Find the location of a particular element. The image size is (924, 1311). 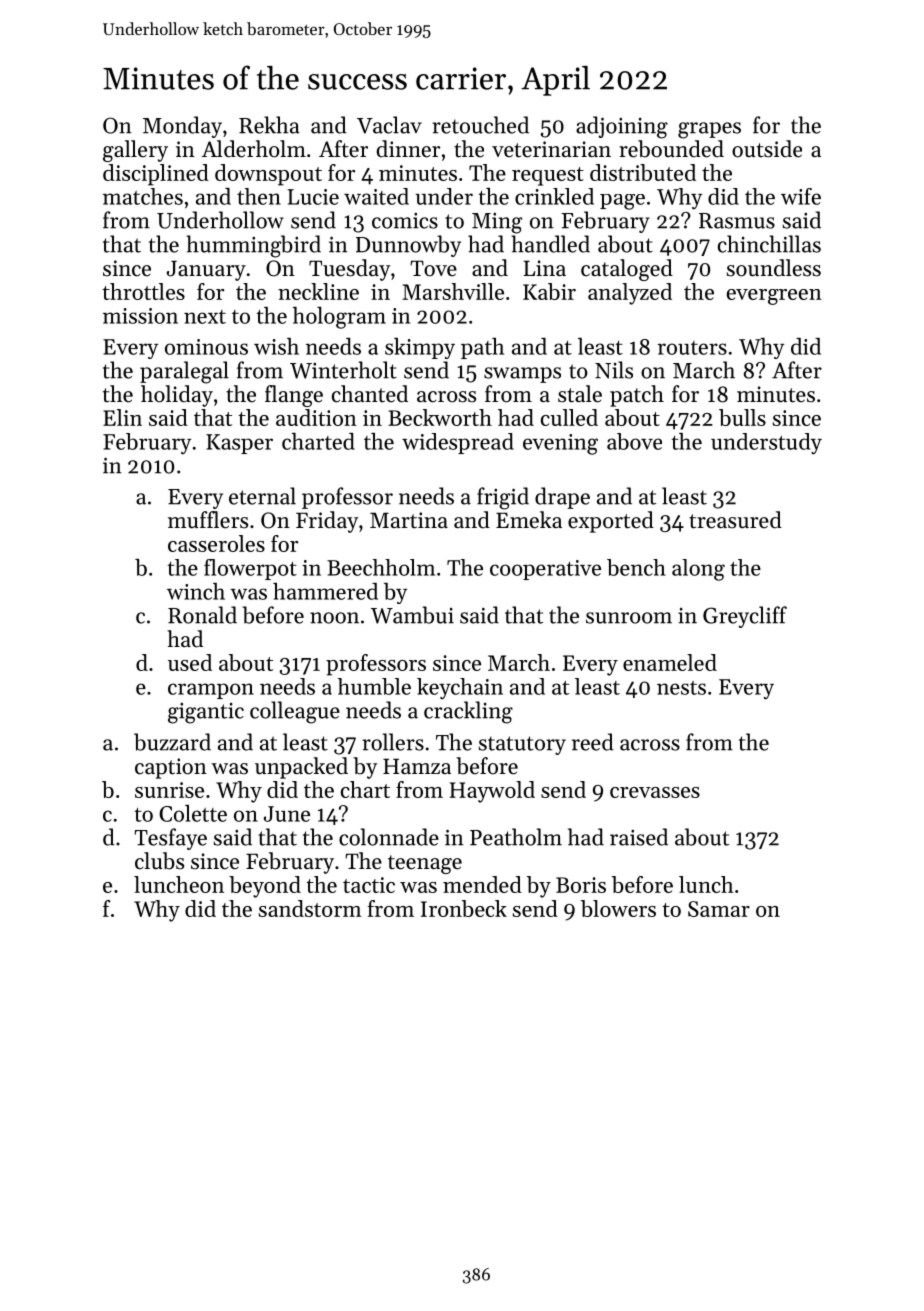

flowerpot is located at coordinates (250, 569).
